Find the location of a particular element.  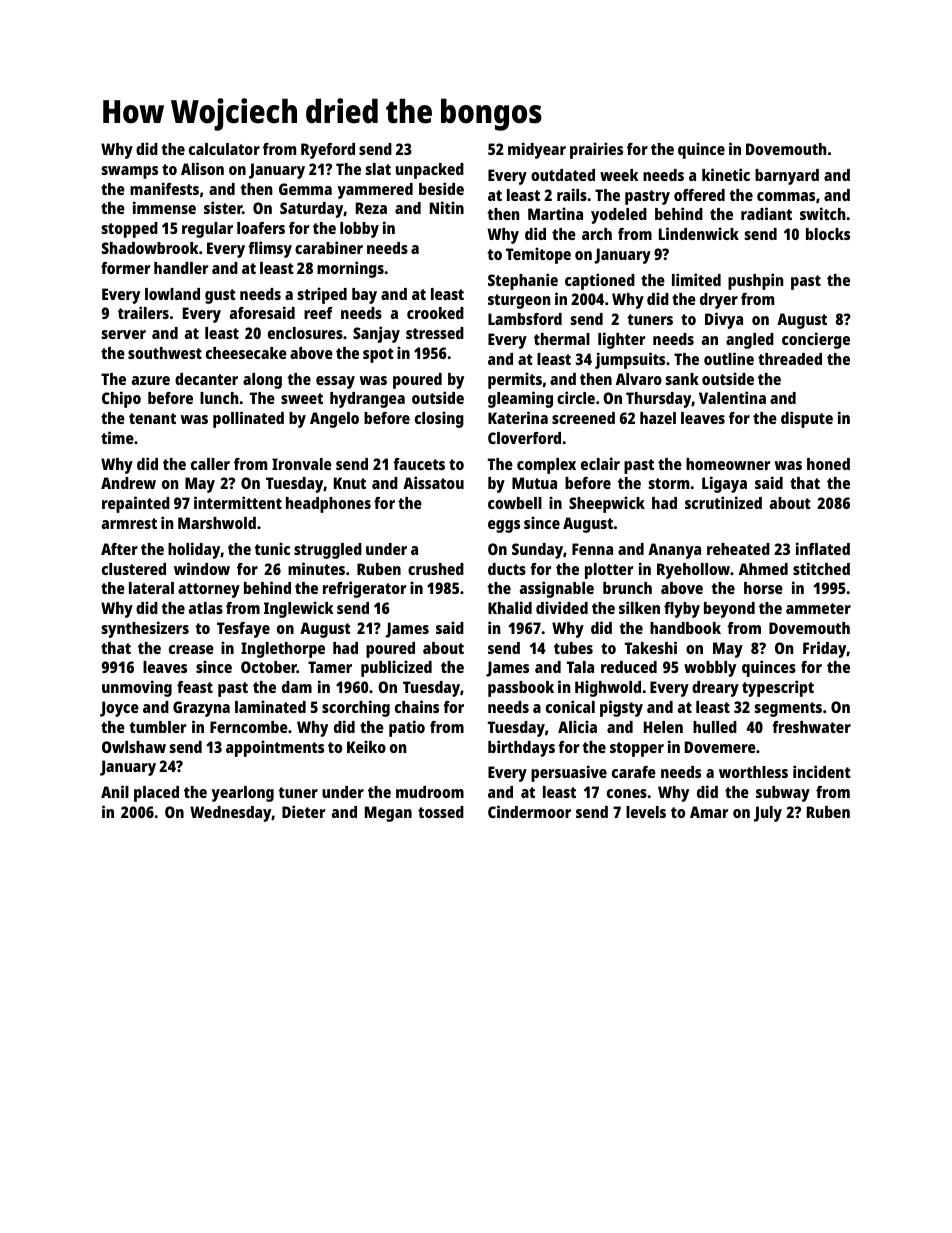

Owlshaw is located at coordinates (134, 747).
